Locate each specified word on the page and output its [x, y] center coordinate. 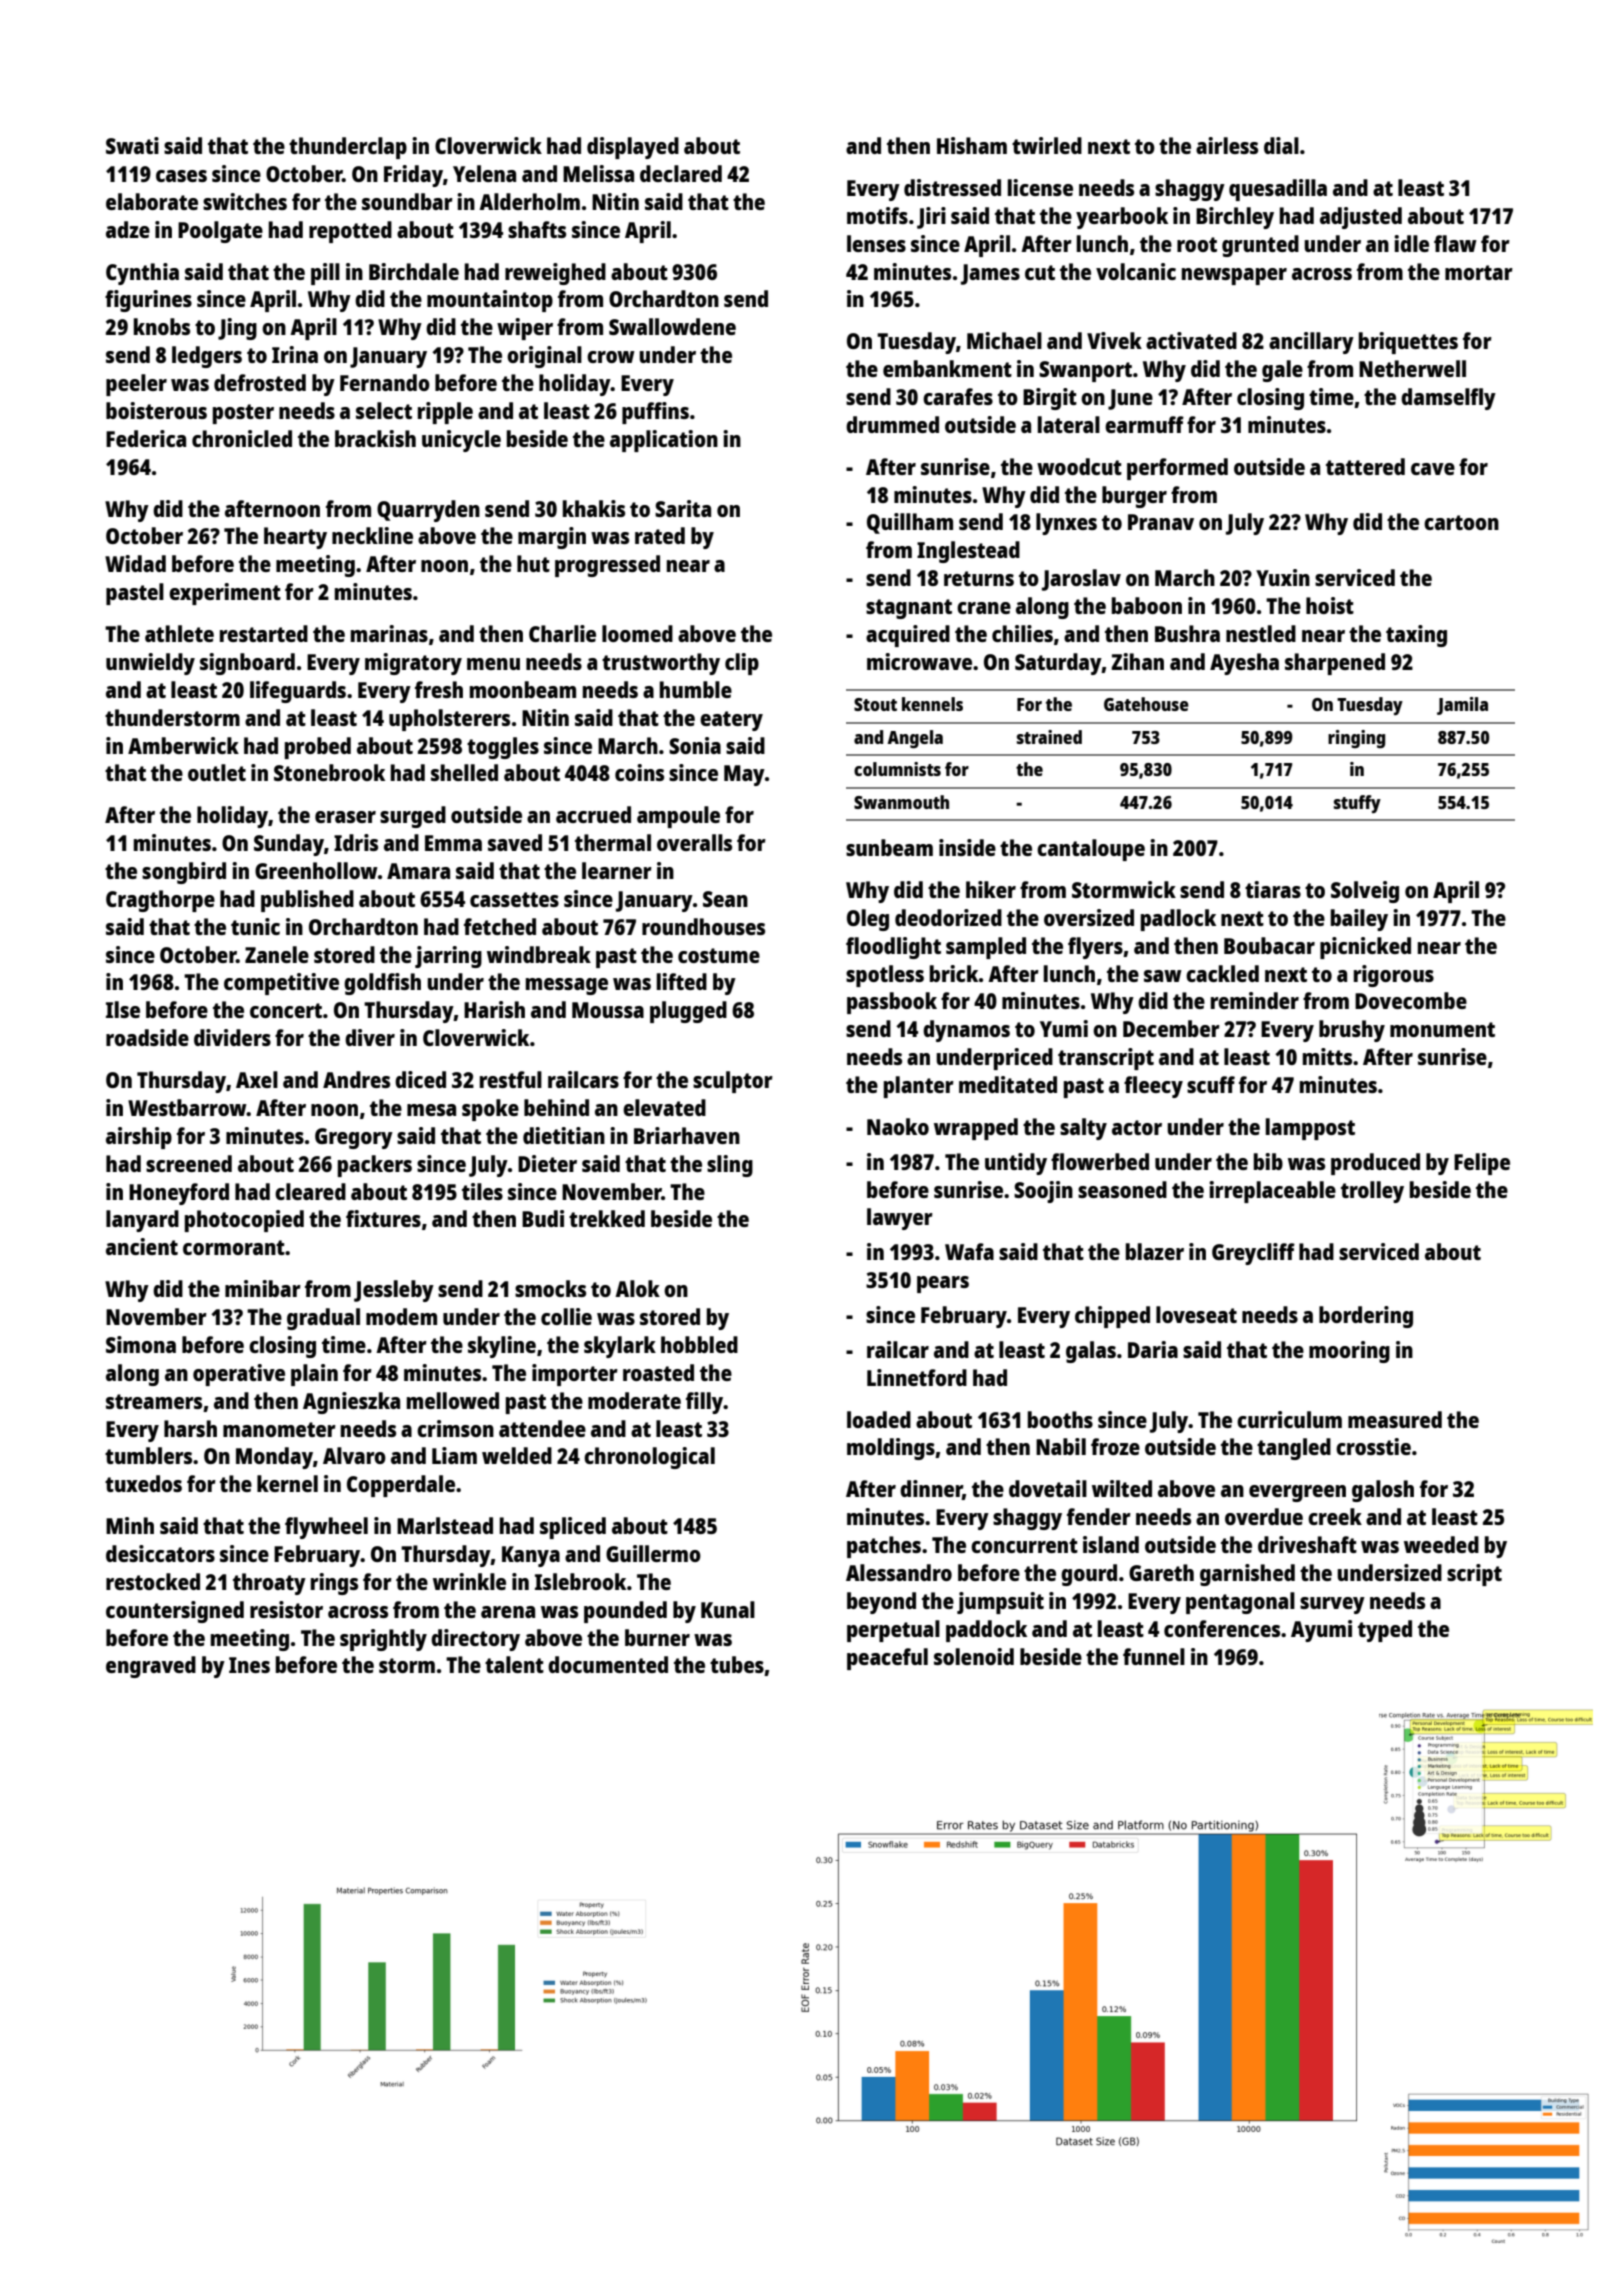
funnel [1154, 1656]
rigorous [1394, 976]
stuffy [1357, 804]
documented [608, 1664]
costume [719, 955]
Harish [494, 1009]
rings [334, 1584]
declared [681, 173]
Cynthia [142, 274]
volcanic [1136, 271]
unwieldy [150, 664]
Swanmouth [901, 802]
